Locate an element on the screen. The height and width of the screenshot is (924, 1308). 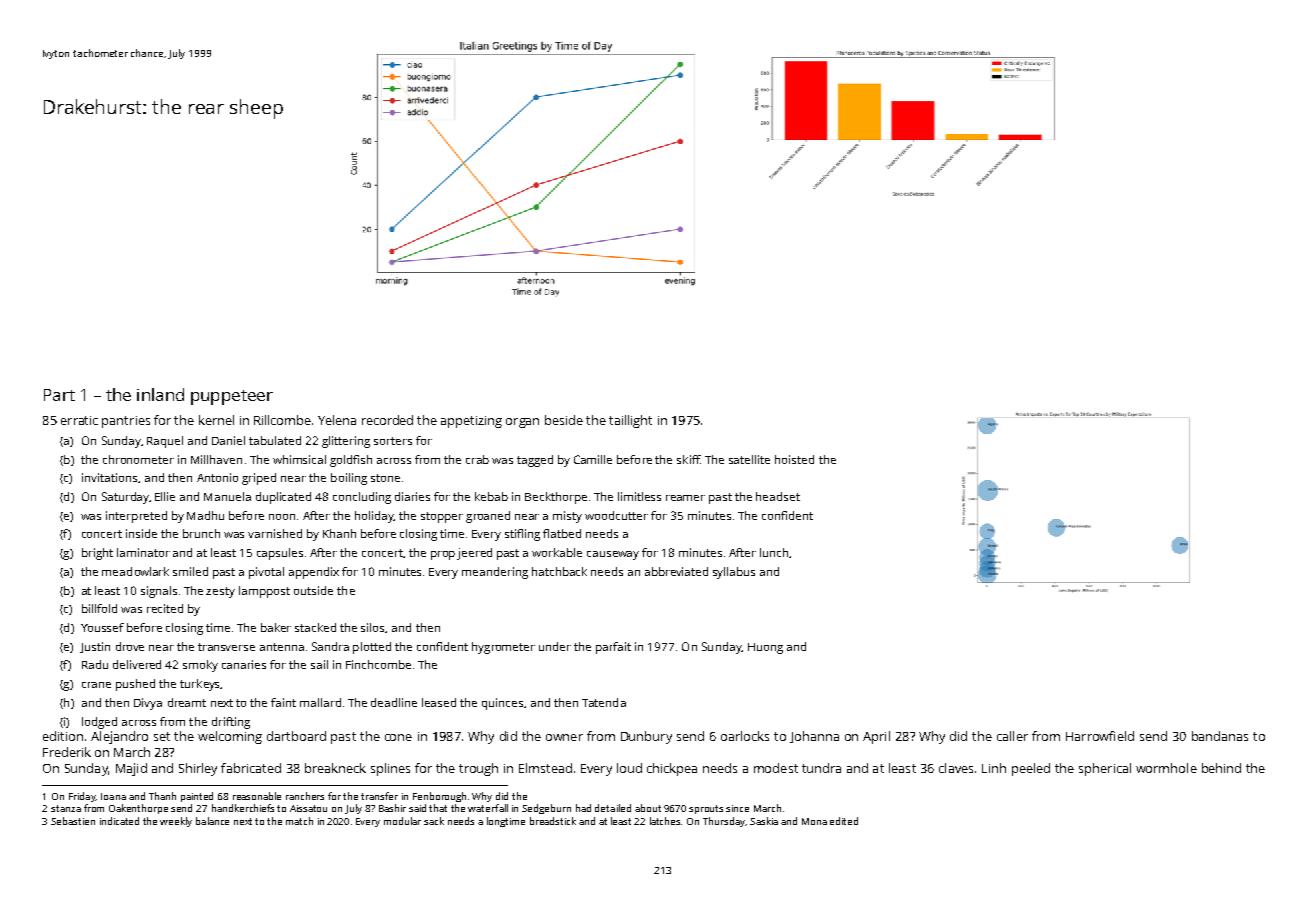
meadowlark is located at coordinates (135, 571).
